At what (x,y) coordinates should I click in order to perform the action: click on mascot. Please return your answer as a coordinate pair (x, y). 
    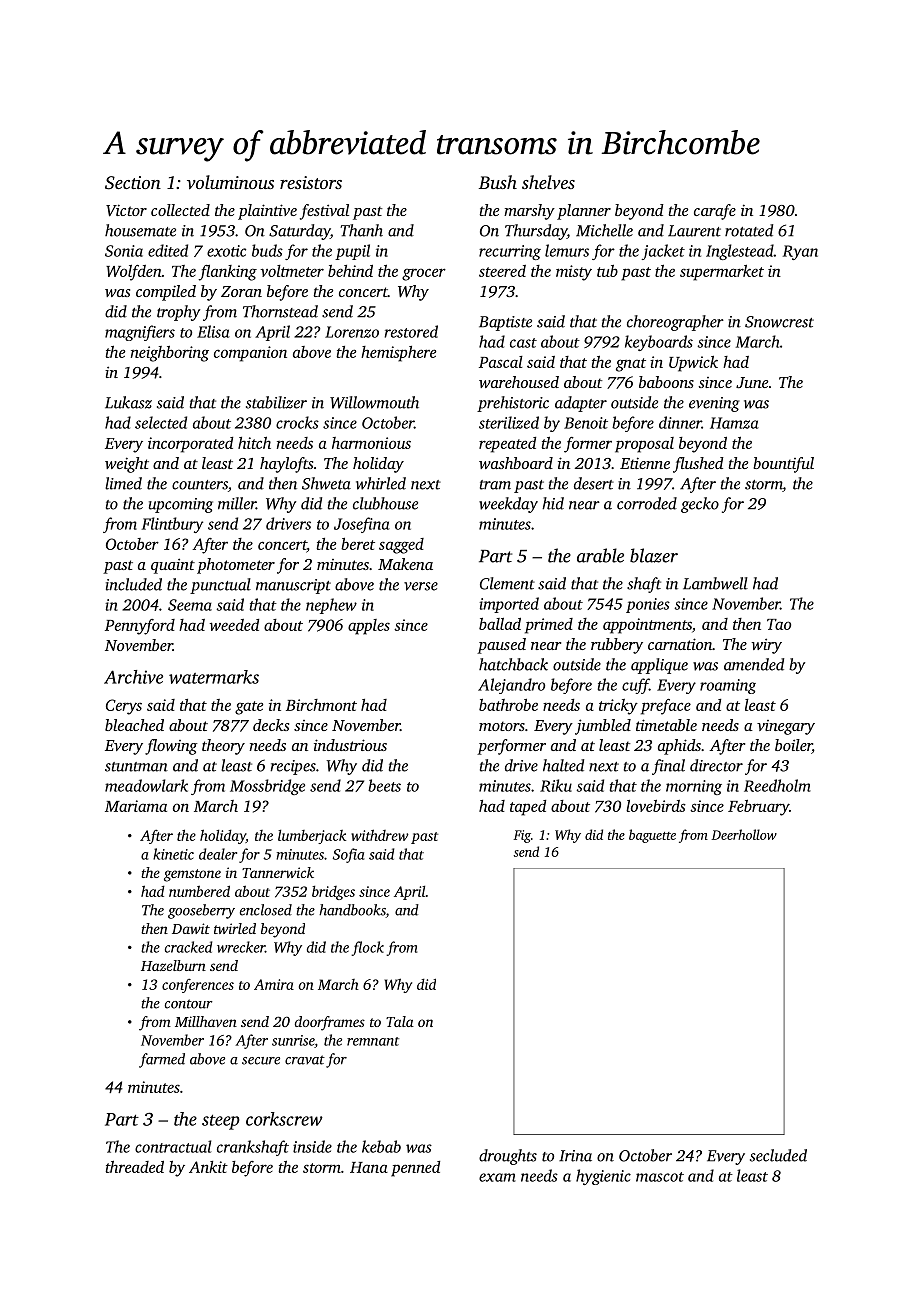
    Looking at the image, I should click on (660, 1177).
